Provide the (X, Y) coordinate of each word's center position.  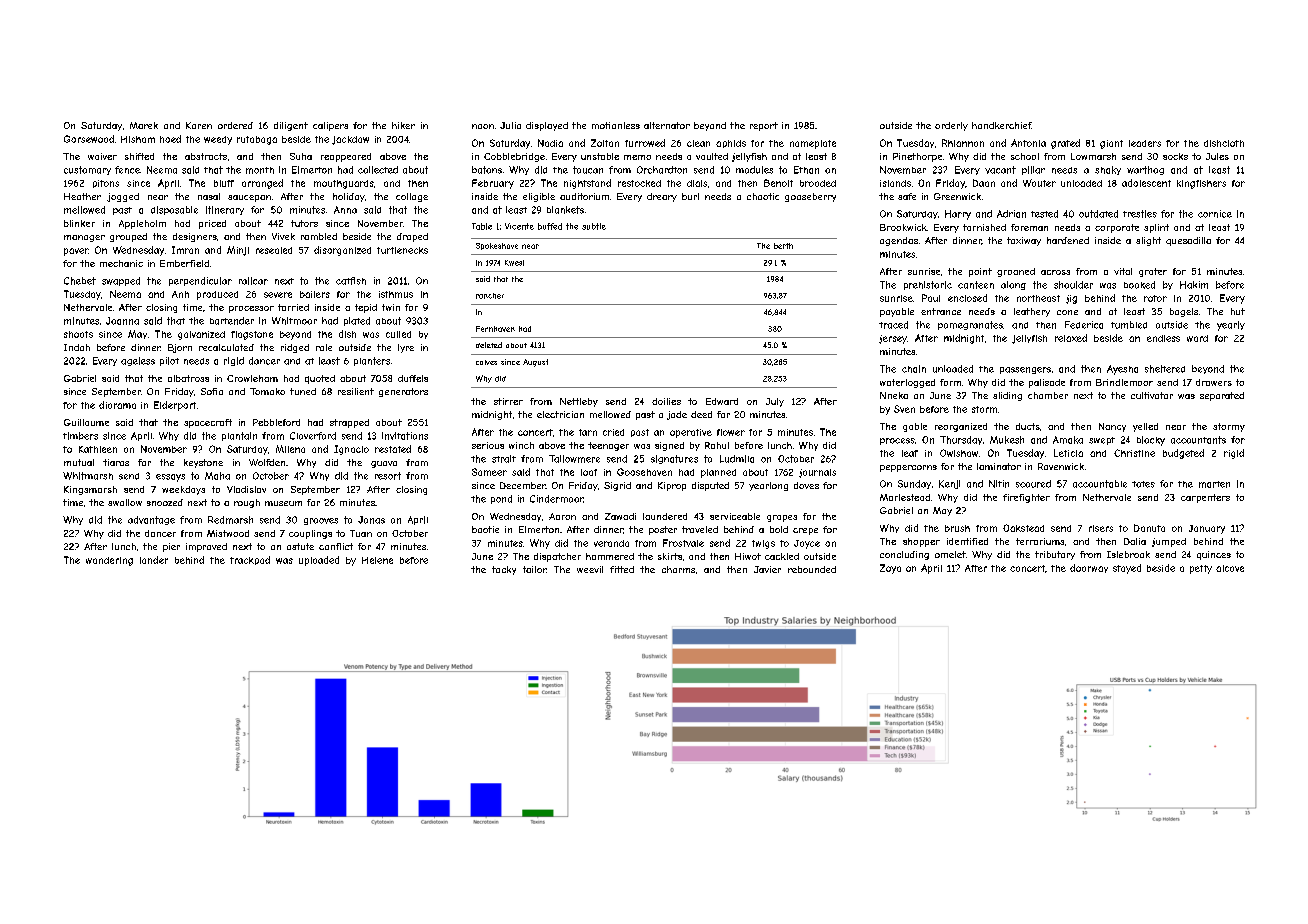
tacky (504, 570)
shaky (1108, 170)
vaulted (712, 156)
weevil (590, 569)
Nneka (894, 395)
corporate (1117, 228)
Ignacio (351, 450)
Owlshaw (959, 453)
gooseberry (810, 197)
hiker (403, 125)
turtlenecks (402, 250)
